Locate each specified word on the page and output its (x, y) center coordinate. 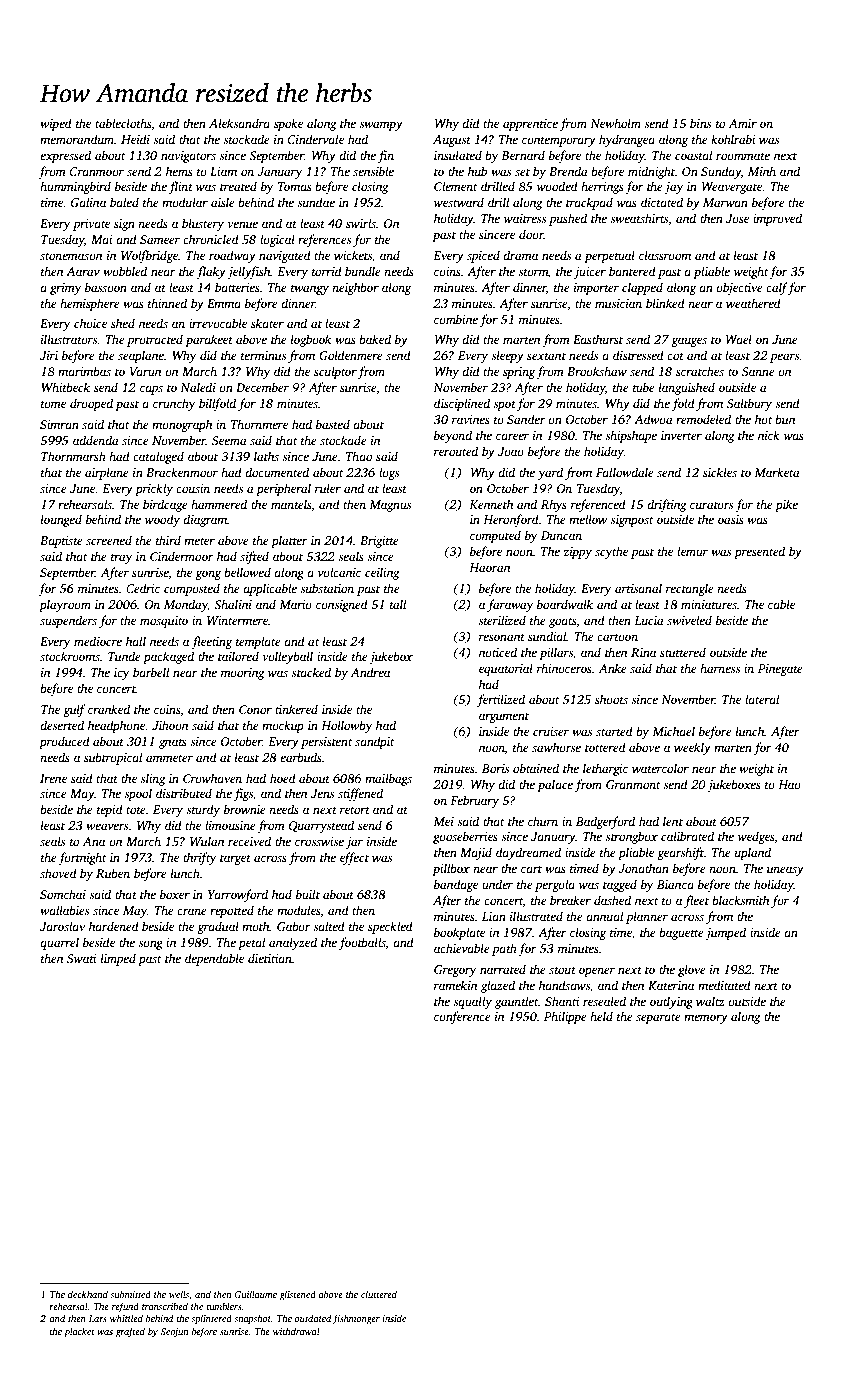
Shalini (233, 604)
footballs (362, 943)
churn (543, 821)
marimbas (84, 371)
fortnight (82, 858)
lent (673, 821)
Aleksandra (239, 123)
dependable (214, 959)
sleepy (507, 356)
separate (658, 1018)
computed (495, 536)
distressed (638, 355)
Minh (762, 171)
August (452, 141)
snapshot (252, 1319)
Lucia (649, 620)
